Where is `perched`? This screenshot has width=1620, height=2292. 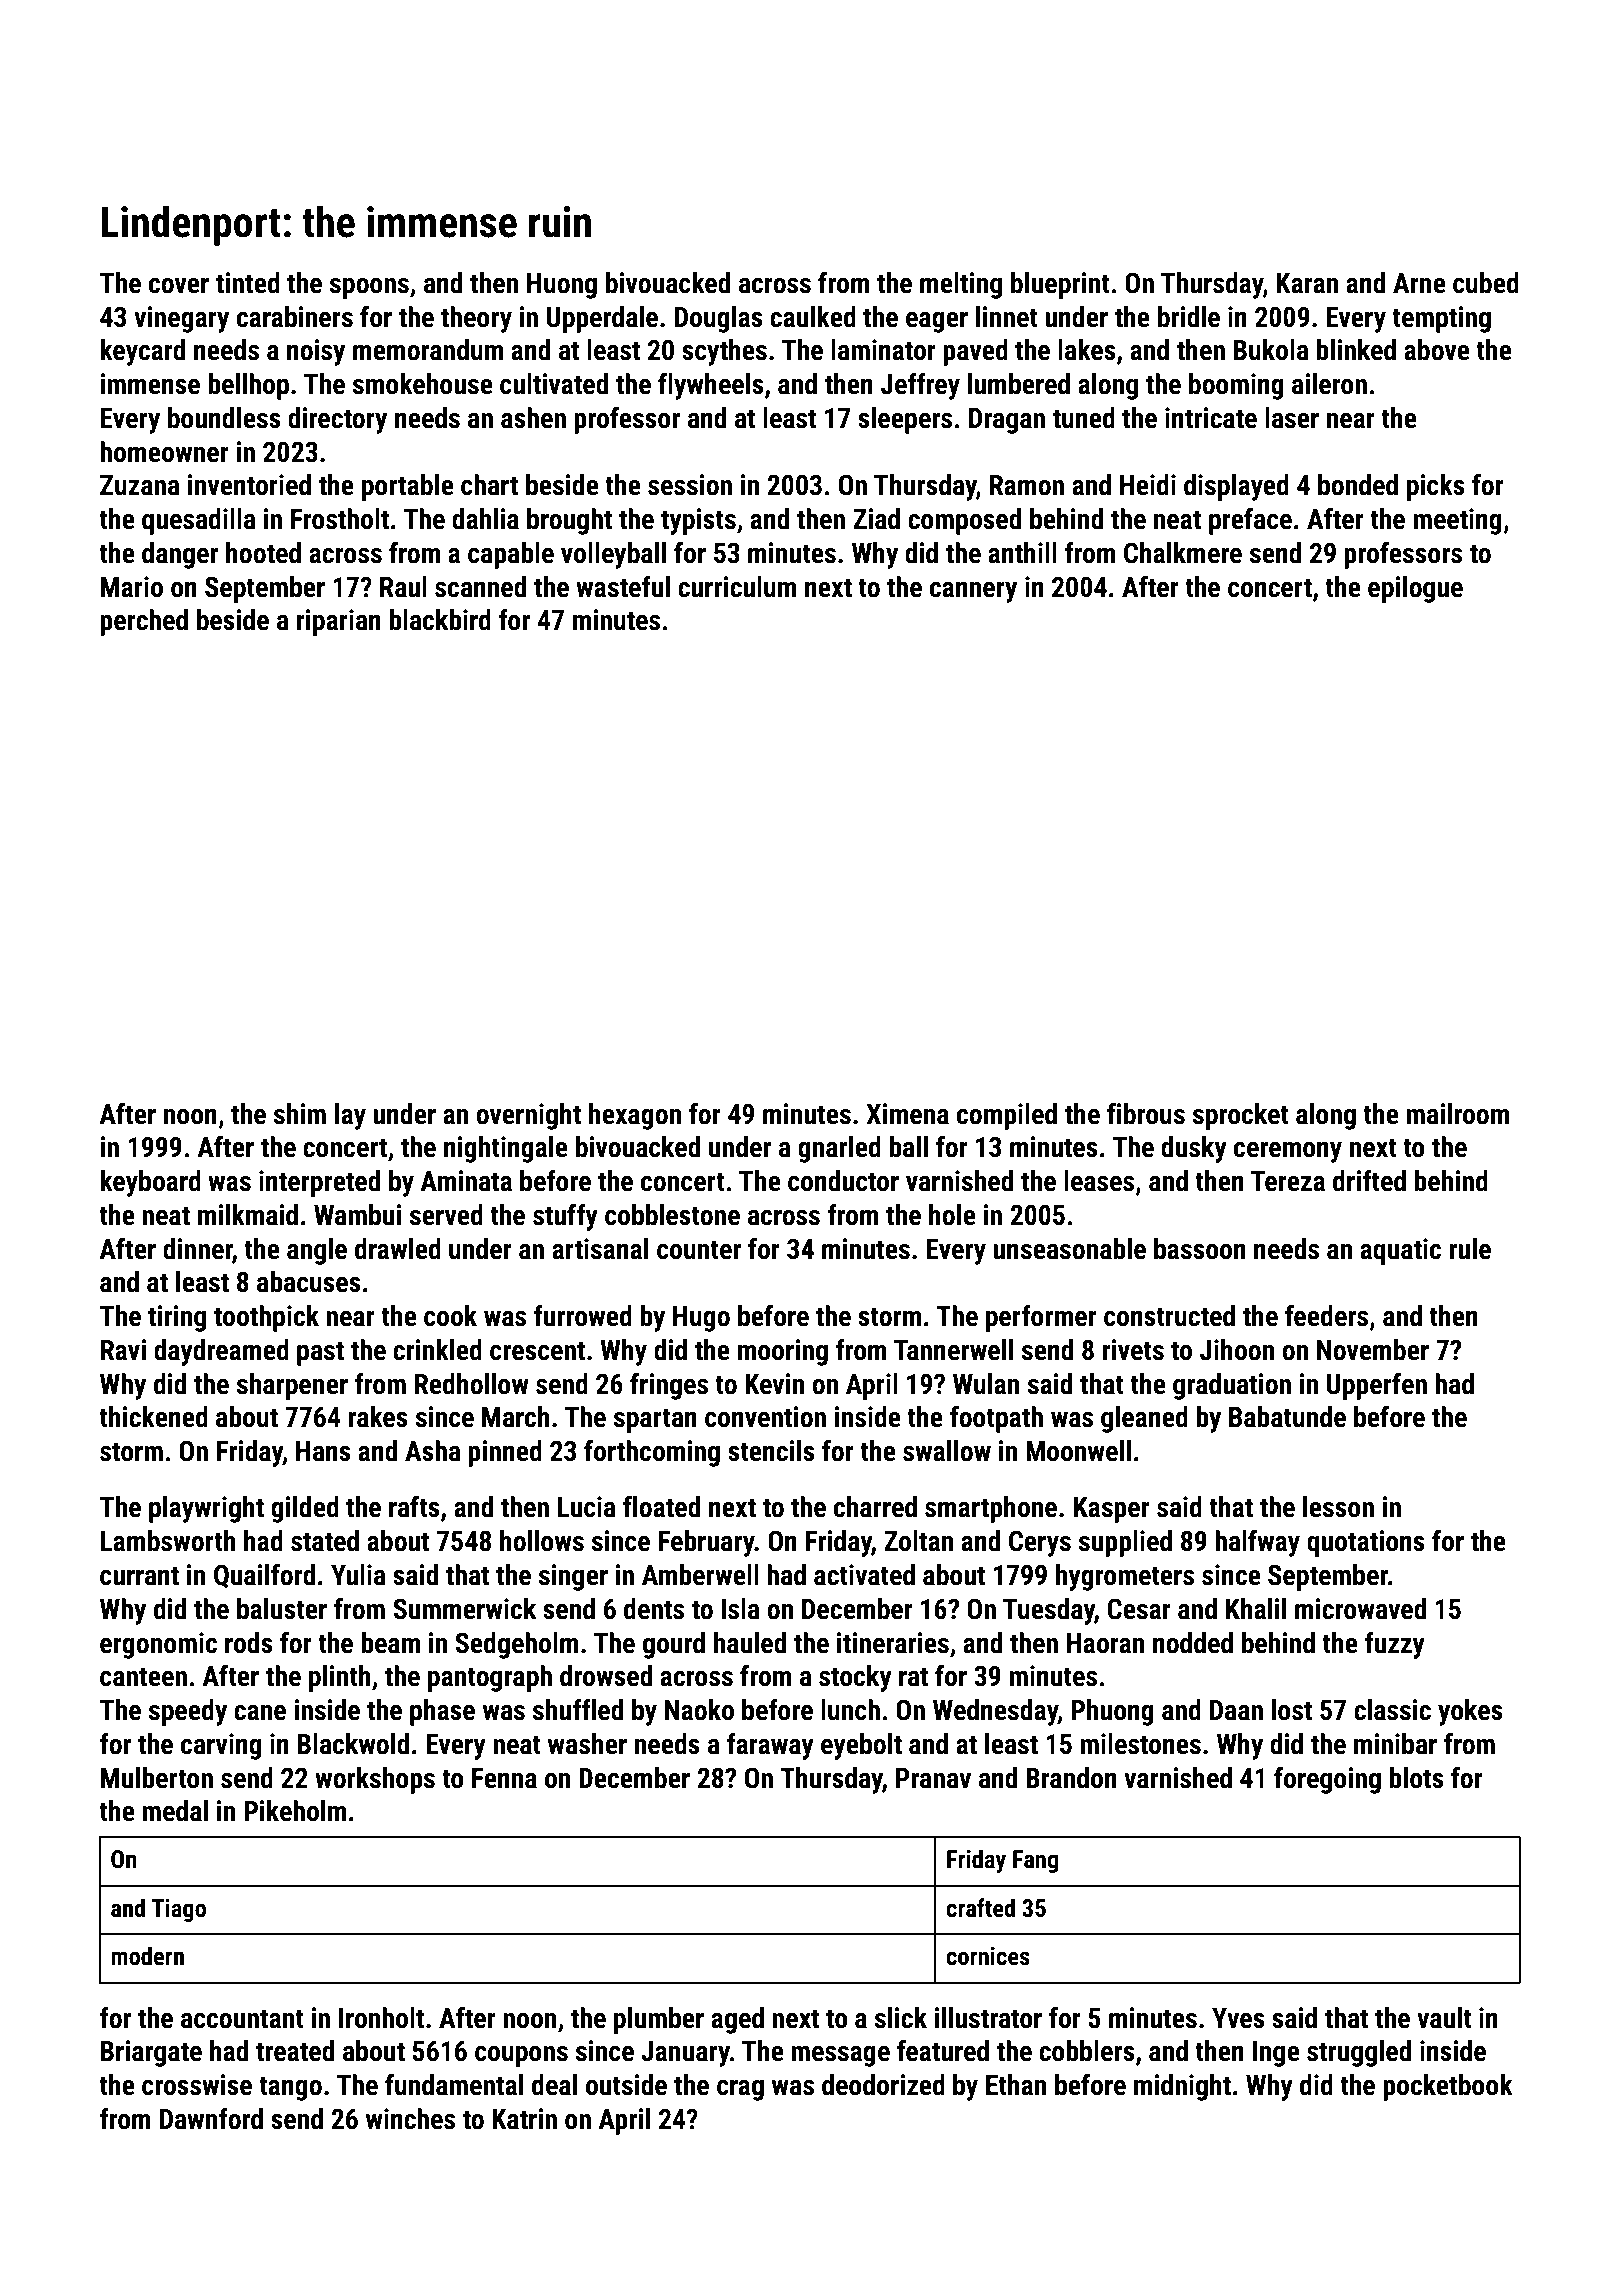 perched is located at coordinates (144, 622).
